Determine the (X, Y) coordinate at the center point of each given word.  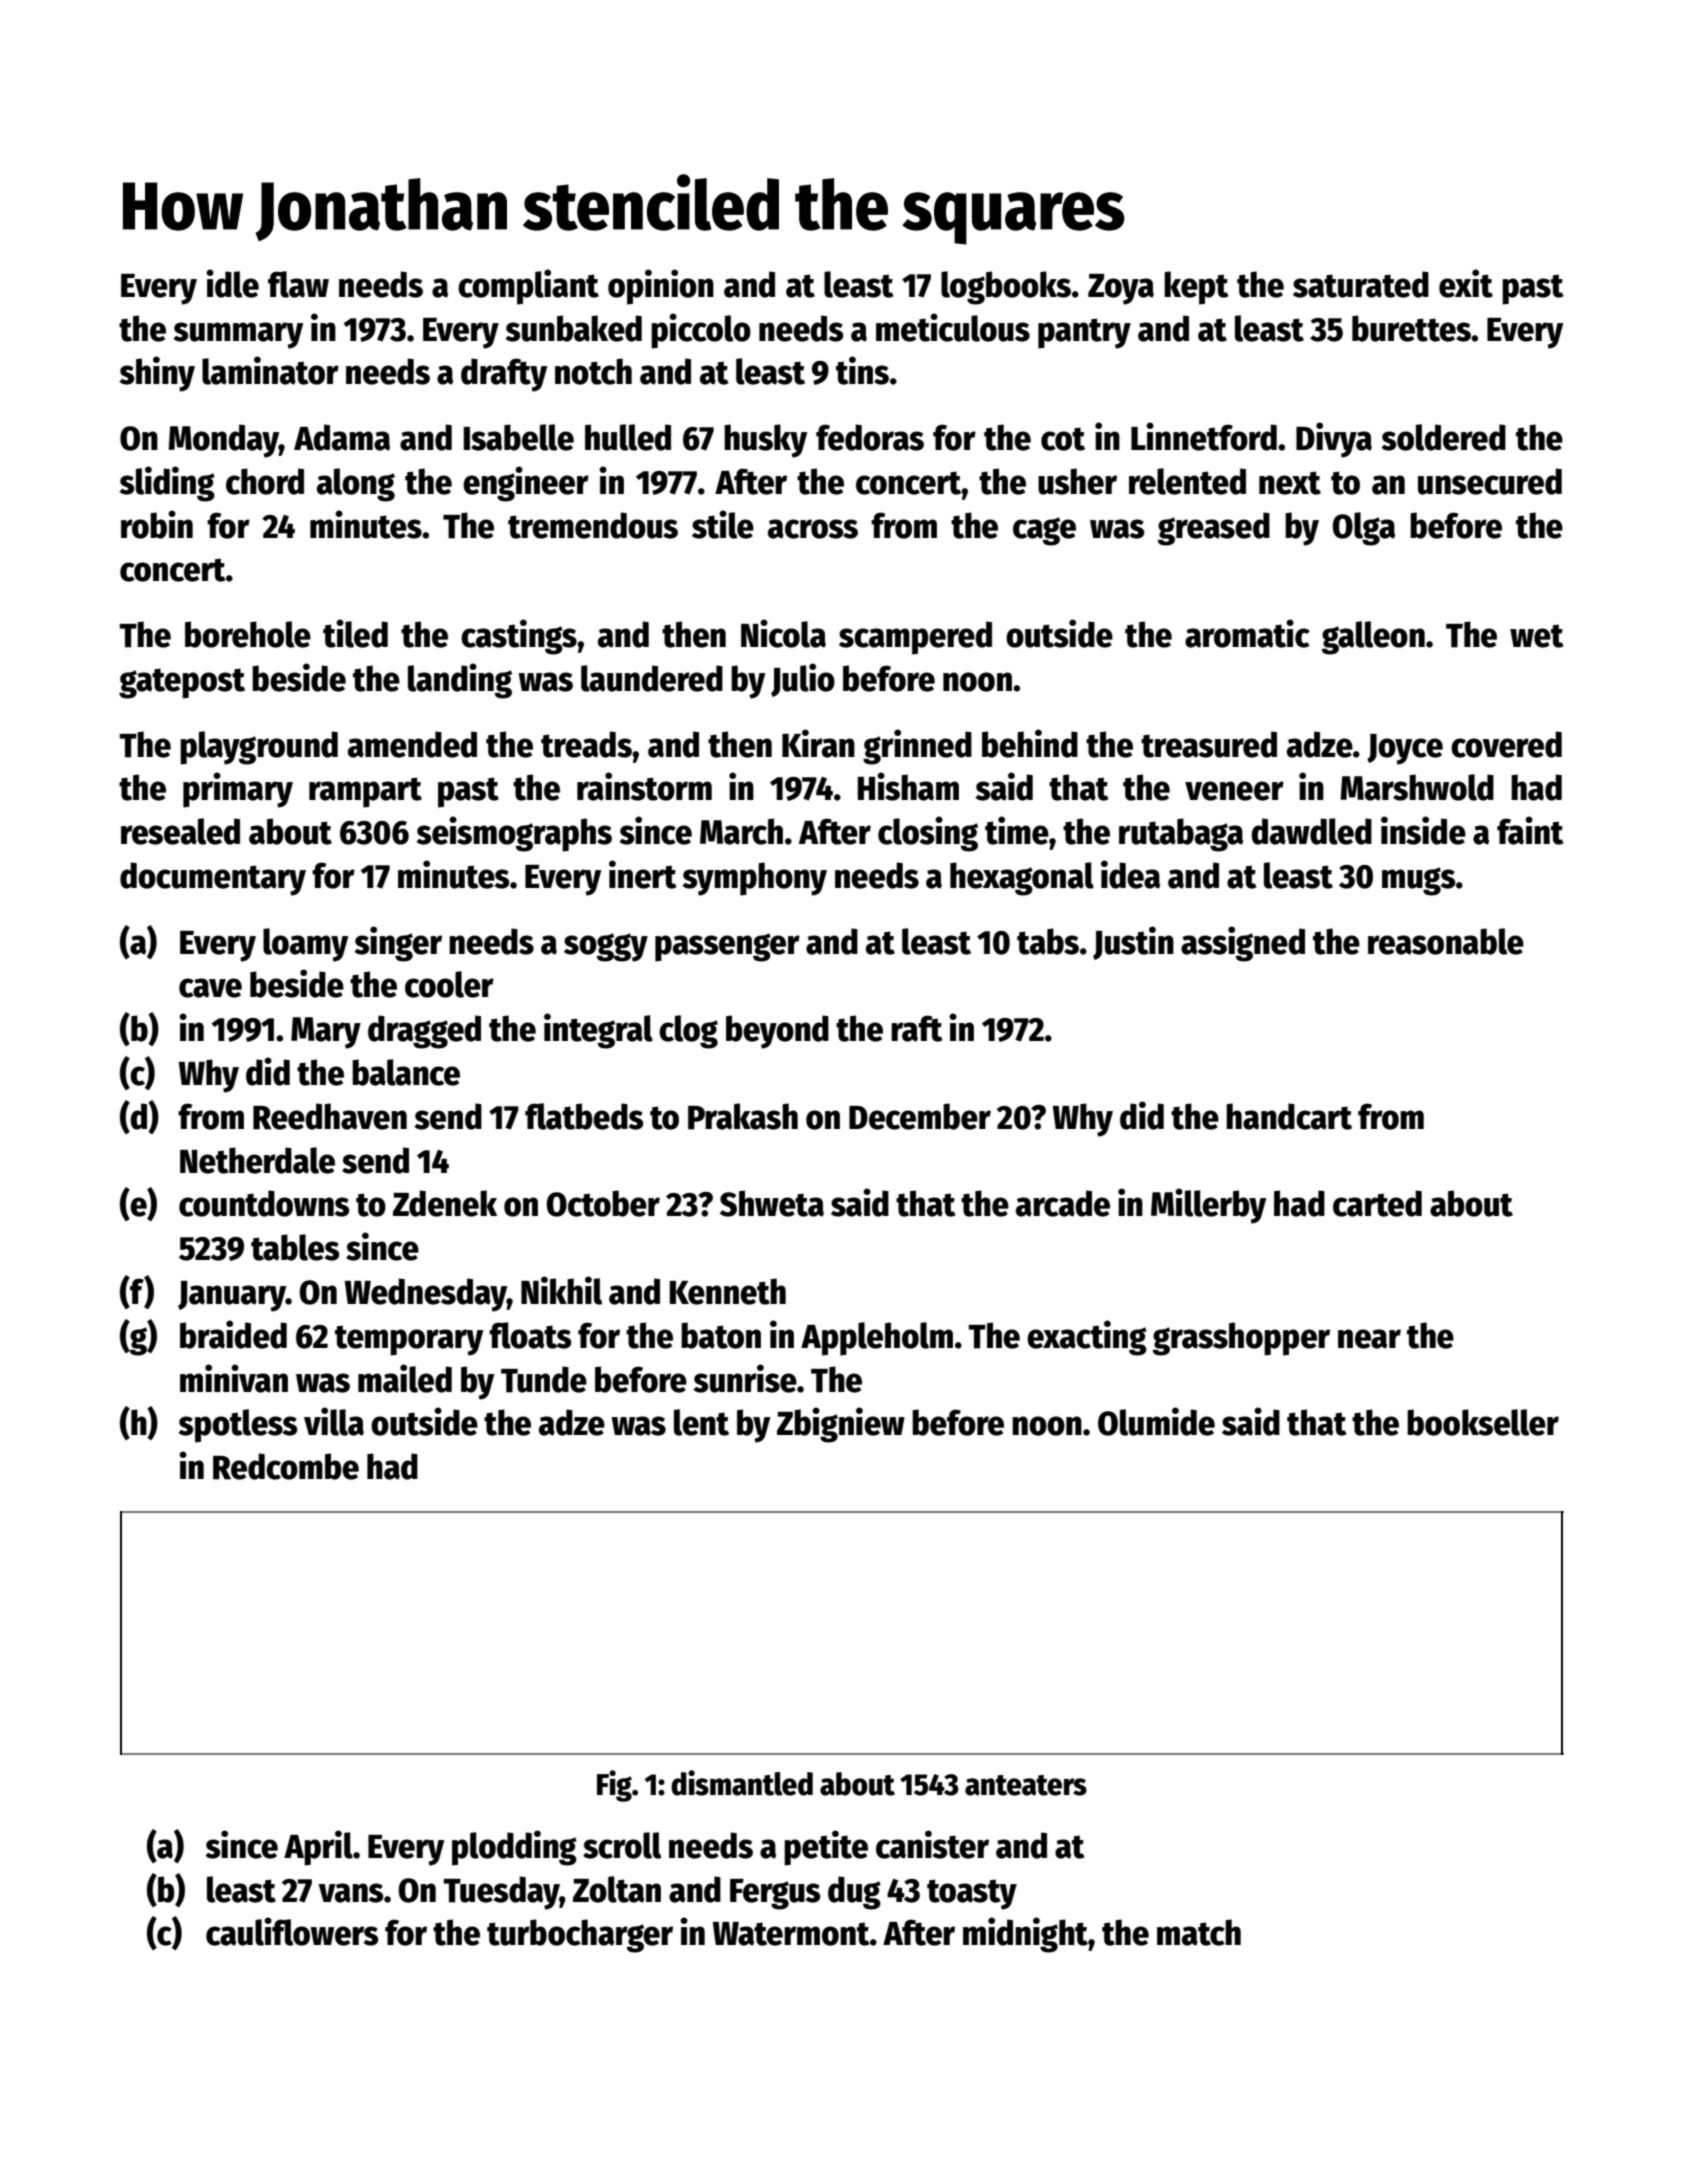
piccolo (701, 331)
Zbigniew (841, 1425)
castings (519, 637)
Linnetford (1204, 436)
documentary (213, 879)
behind (1030, 743)
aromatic (1247, 633)
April (318, 1848)
